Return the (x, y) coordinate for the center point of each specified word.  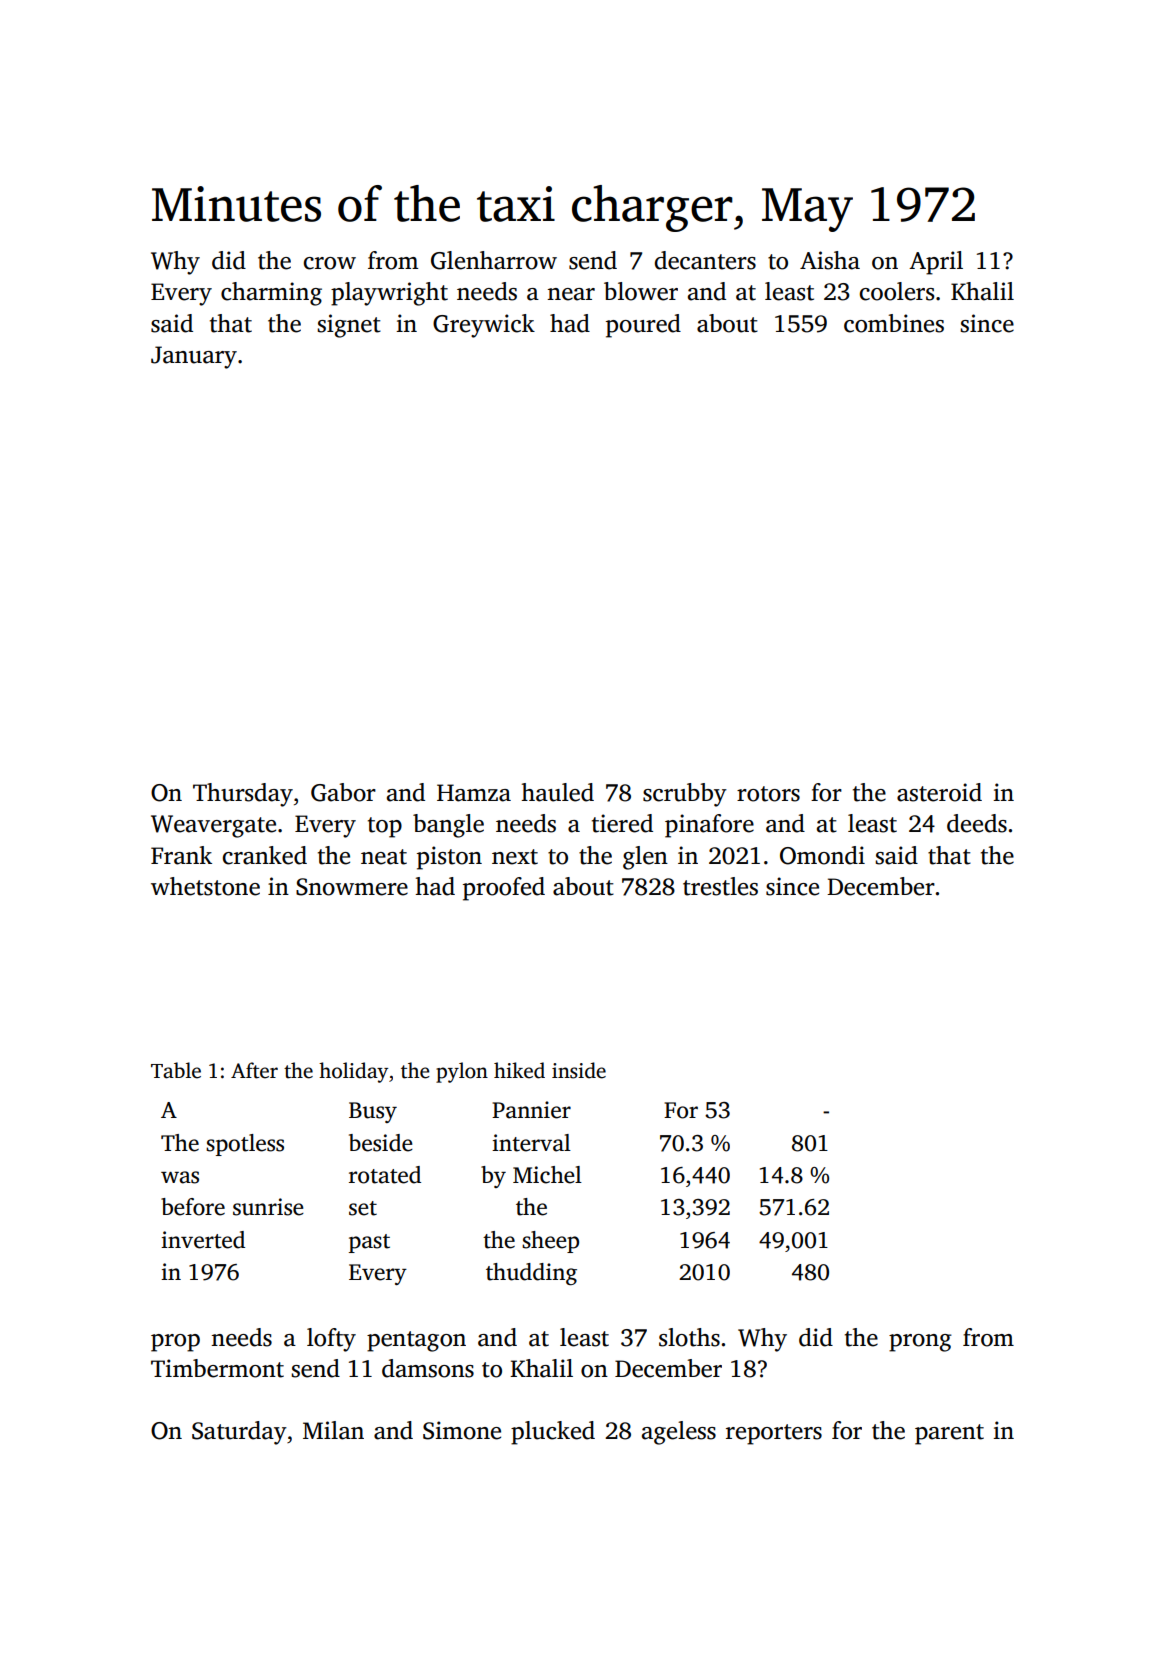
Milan (333, 1430)
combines (894, 323)
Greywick (484, 326)
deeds (977, 823)
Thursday (243, 795)
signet (349, 326)
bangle (448, 826)
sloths (689, 1337)
